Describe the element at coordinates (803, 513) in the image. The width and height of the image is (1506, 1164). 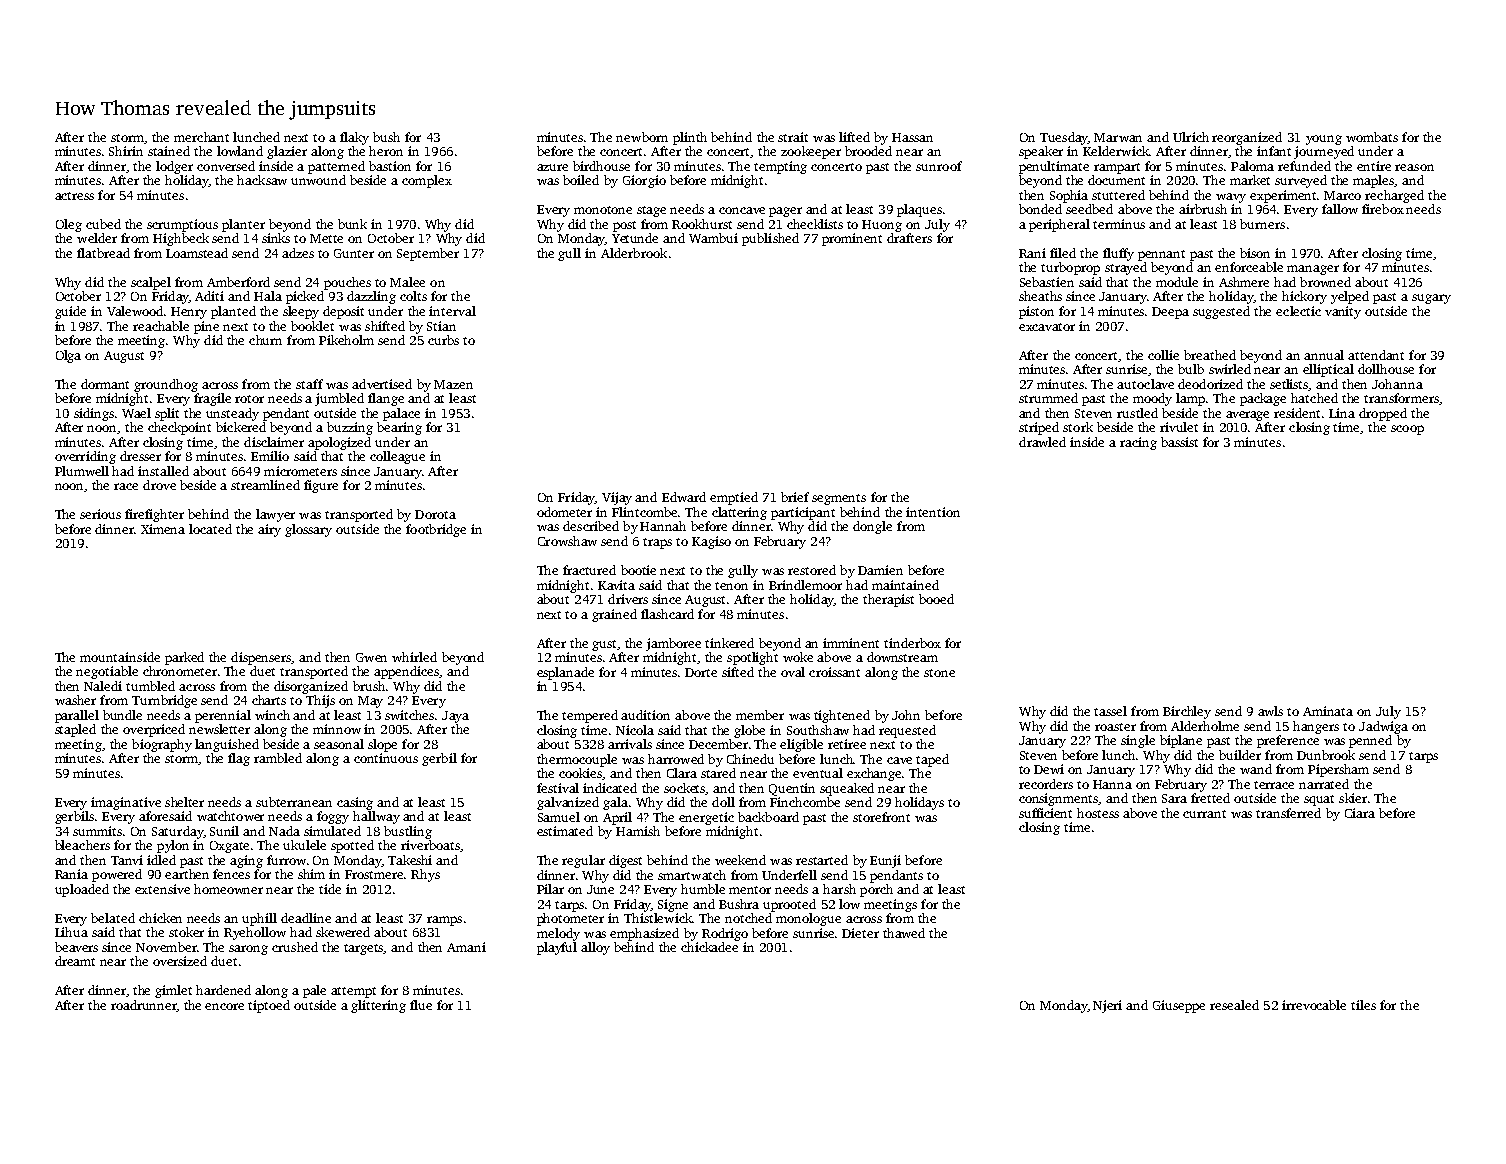
I see `participant` at that location.
